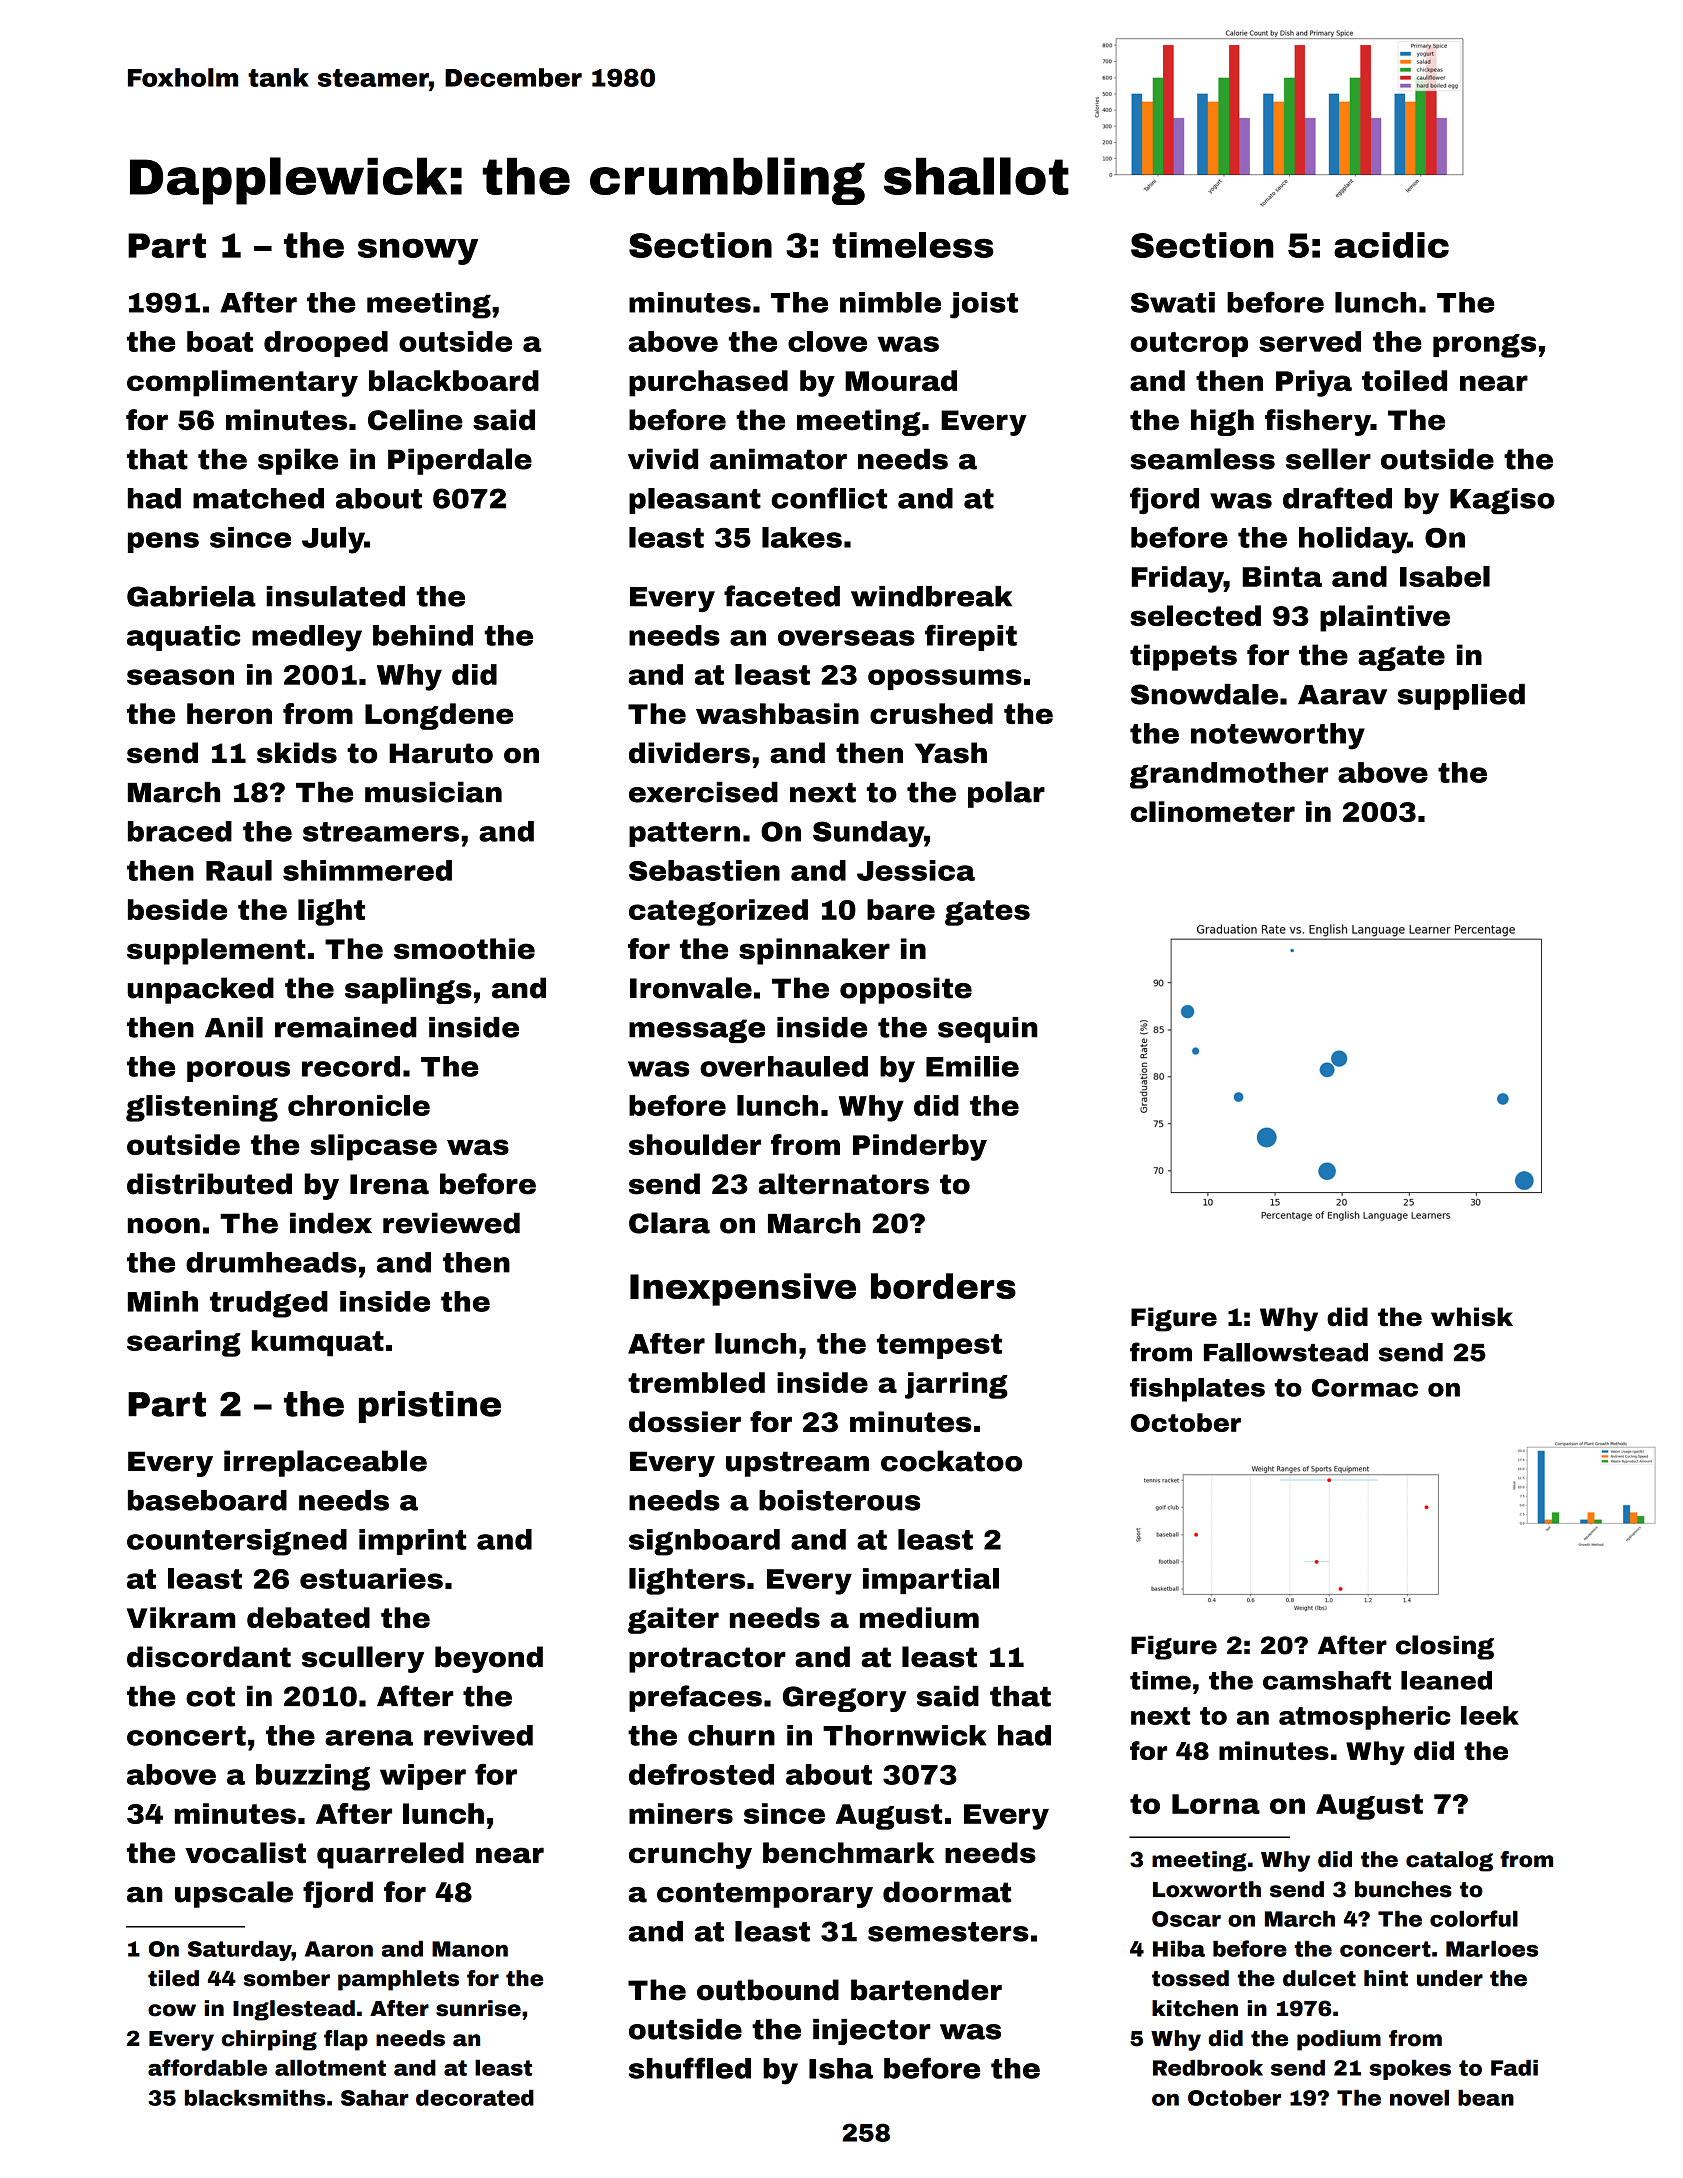 Image resolution: width=1683 pixels, height=2178 pixels. What do you see at coordinates (423, 1777) in the screenshot?
I see `wiper` at bounding box center [423, 1777].
